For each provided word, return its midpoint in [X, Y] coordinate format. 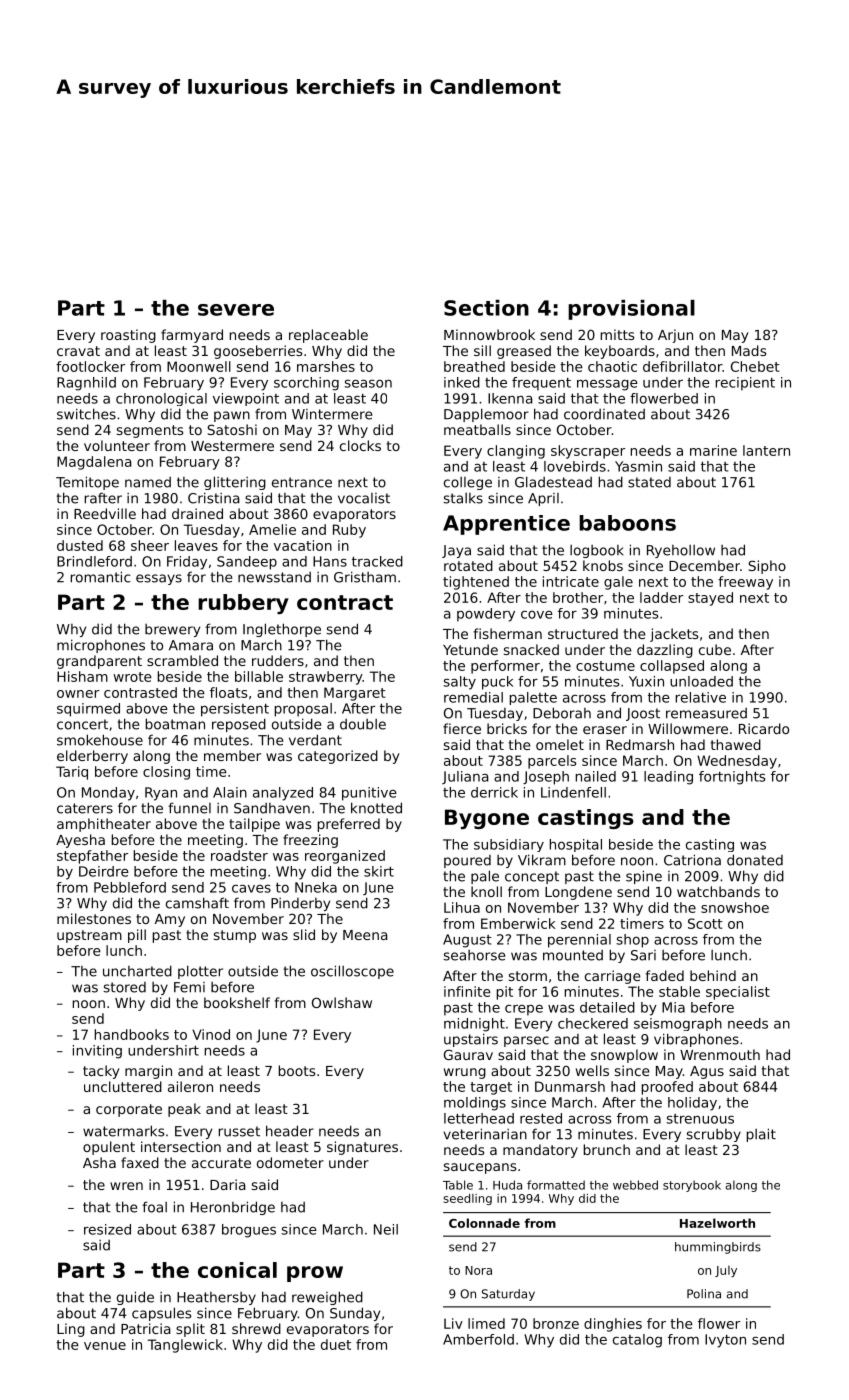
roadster [239, 855]
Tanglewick [185, 1346]
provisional [631, 310]
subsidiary [509, 845]
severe [236, 310]
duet [336, 1344]
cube [715, 649]
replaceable [328, 336]
